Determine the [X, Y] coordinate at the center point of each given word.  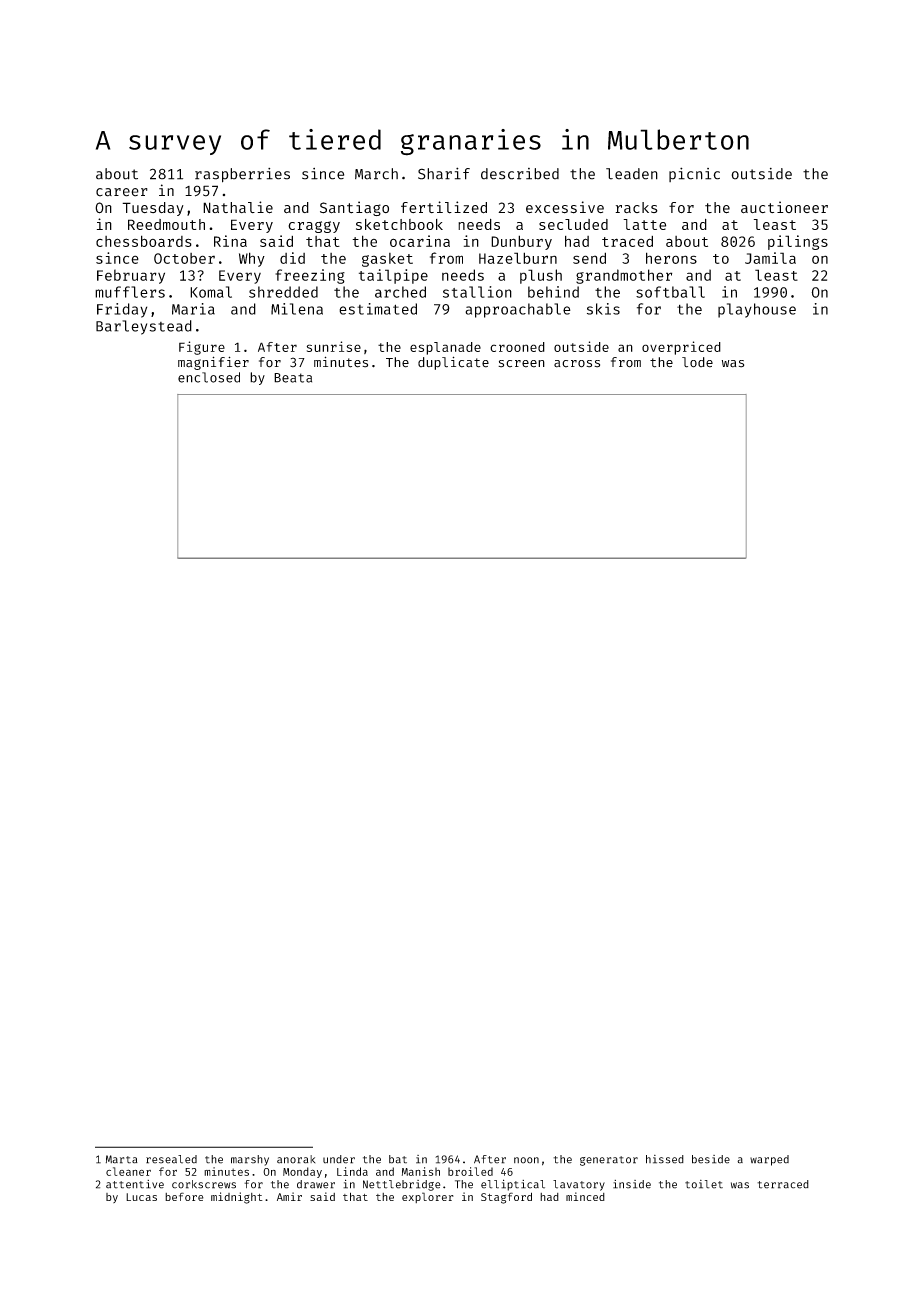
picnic [694, 174]
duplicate [453, 363]
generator [609, 1161]
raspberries [242, 175]
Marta [122, 1159]
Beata [293, 378]
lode [697, 362]
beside [711, 1159]
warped [769, 1160]
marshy [250, 1160]
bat [398, 1159]
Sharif [444, 173]
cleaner [128, 1171]
